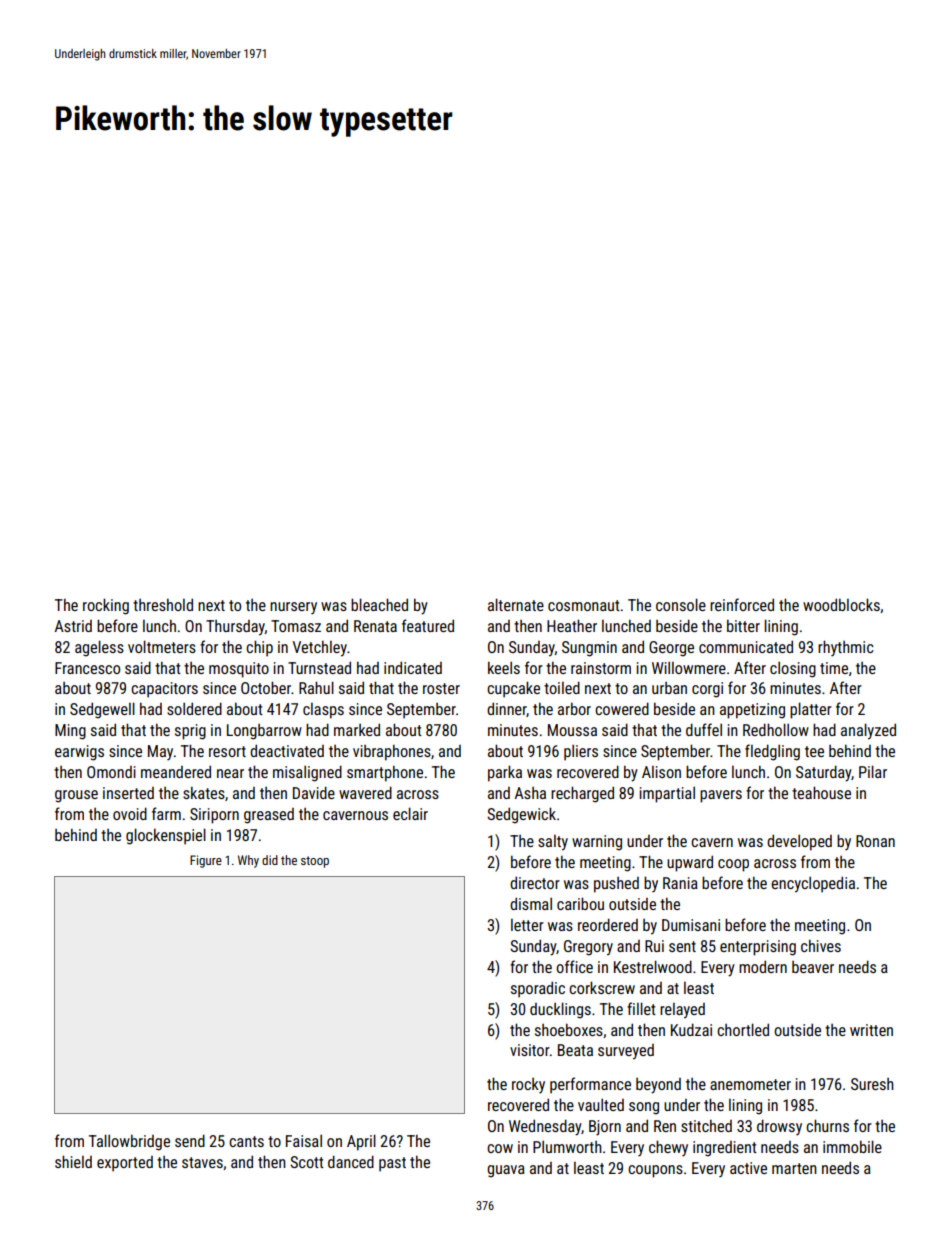  Describe the element at coordinates (584, 605) in the screenshot. I see `cosmonaut` at that location.
